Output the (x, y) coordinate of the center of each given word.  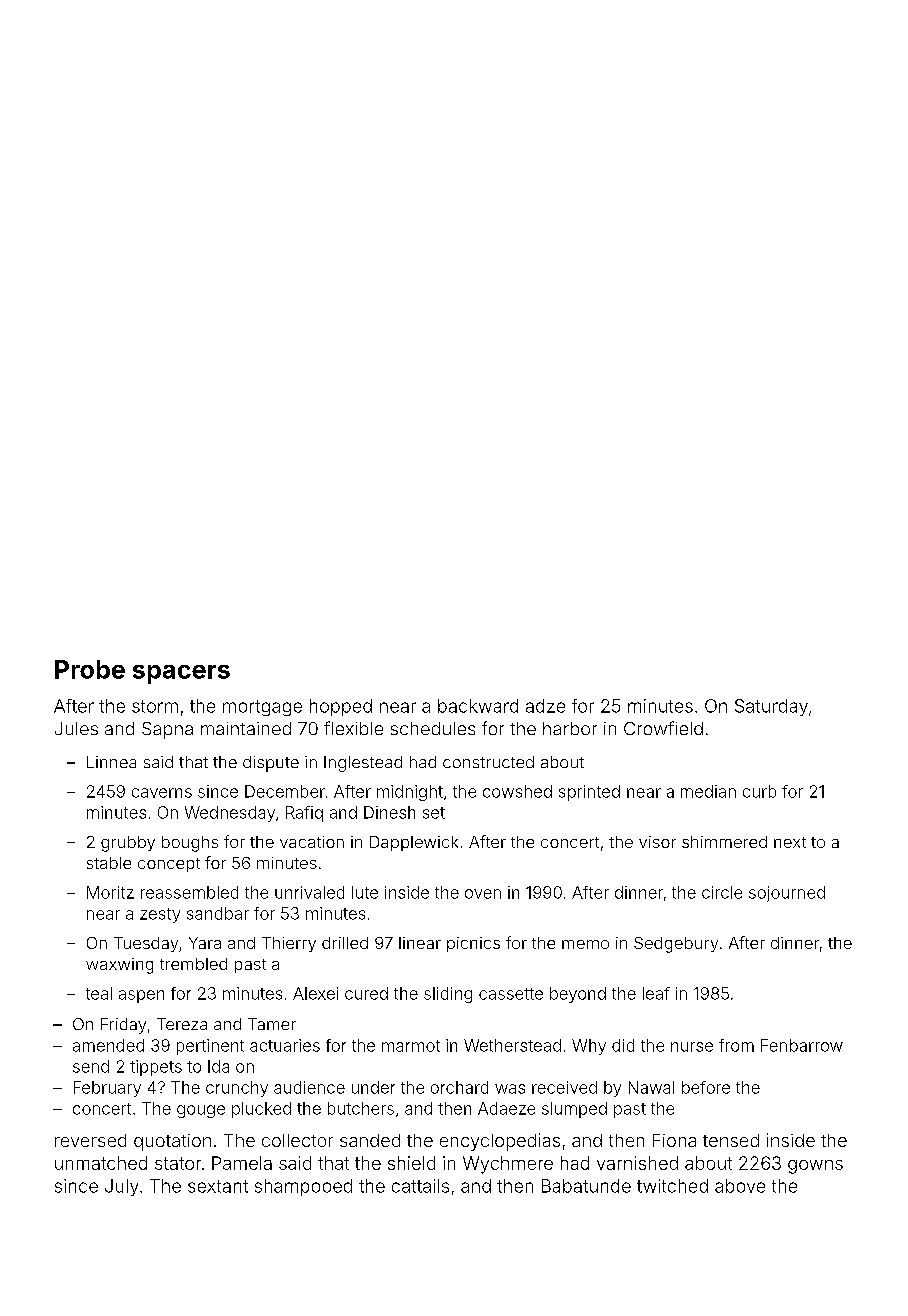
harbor (570, 728)
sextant (218, 1186)
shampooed (303, 1187)
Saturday (771, 707)
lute (365, 892)
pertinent (210, 1047)
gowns (815, 1167)
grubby (128, 844)
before (706, 1087)
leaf (656, 993)
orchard (459, 1087)
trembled (193, 964)
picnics (473, 944)
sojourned (787, 894)
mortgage (262, 708)
